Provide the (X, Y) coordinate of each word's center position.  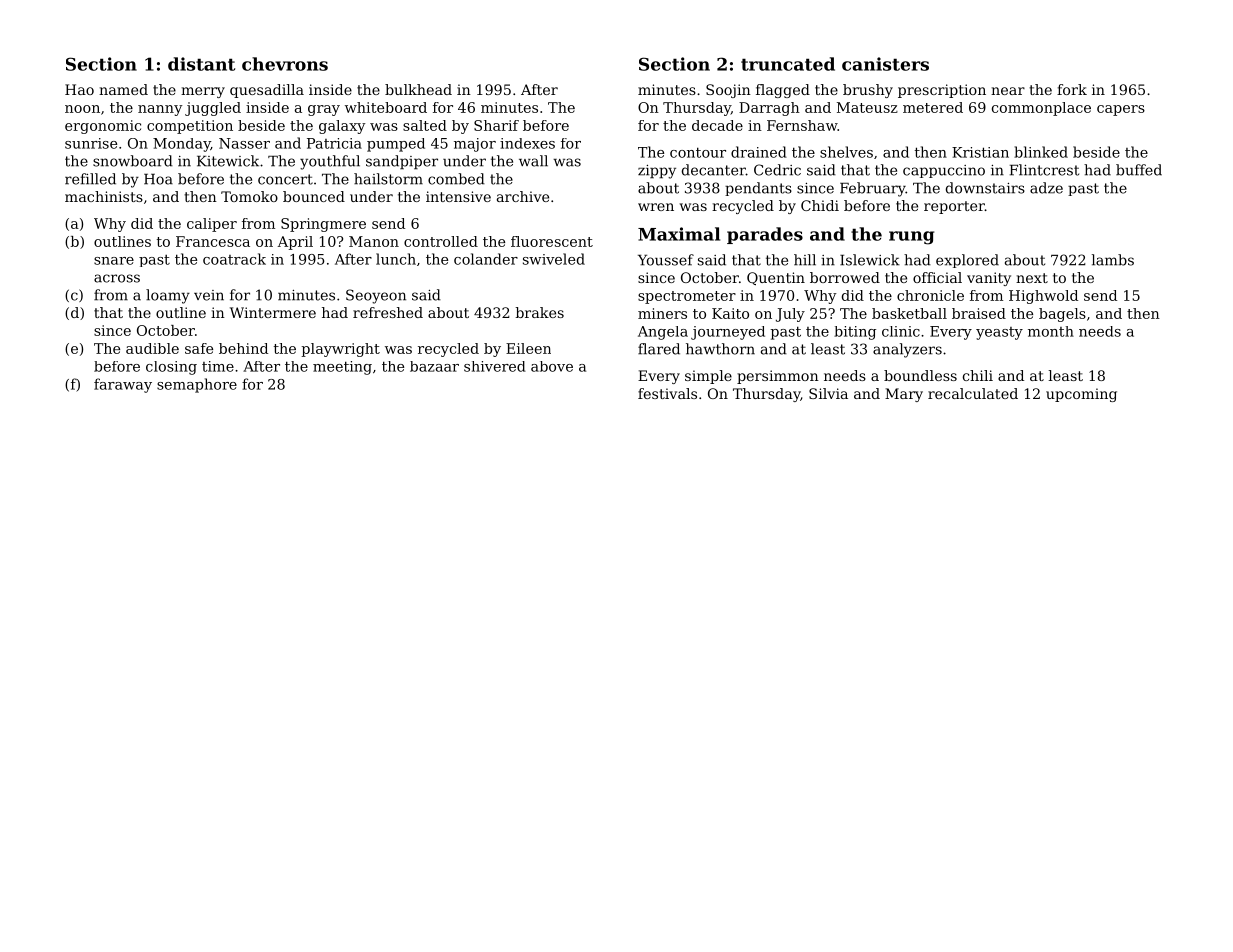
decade (717, 125)
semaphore (197, 385)
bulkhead (418, 89)
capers (1121, 110)
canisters (885, 64)
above (552, 366)
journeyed (728, 333)
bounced (314, 196)
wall (533, 161)
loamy (168, 296)
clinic (901, 331)
